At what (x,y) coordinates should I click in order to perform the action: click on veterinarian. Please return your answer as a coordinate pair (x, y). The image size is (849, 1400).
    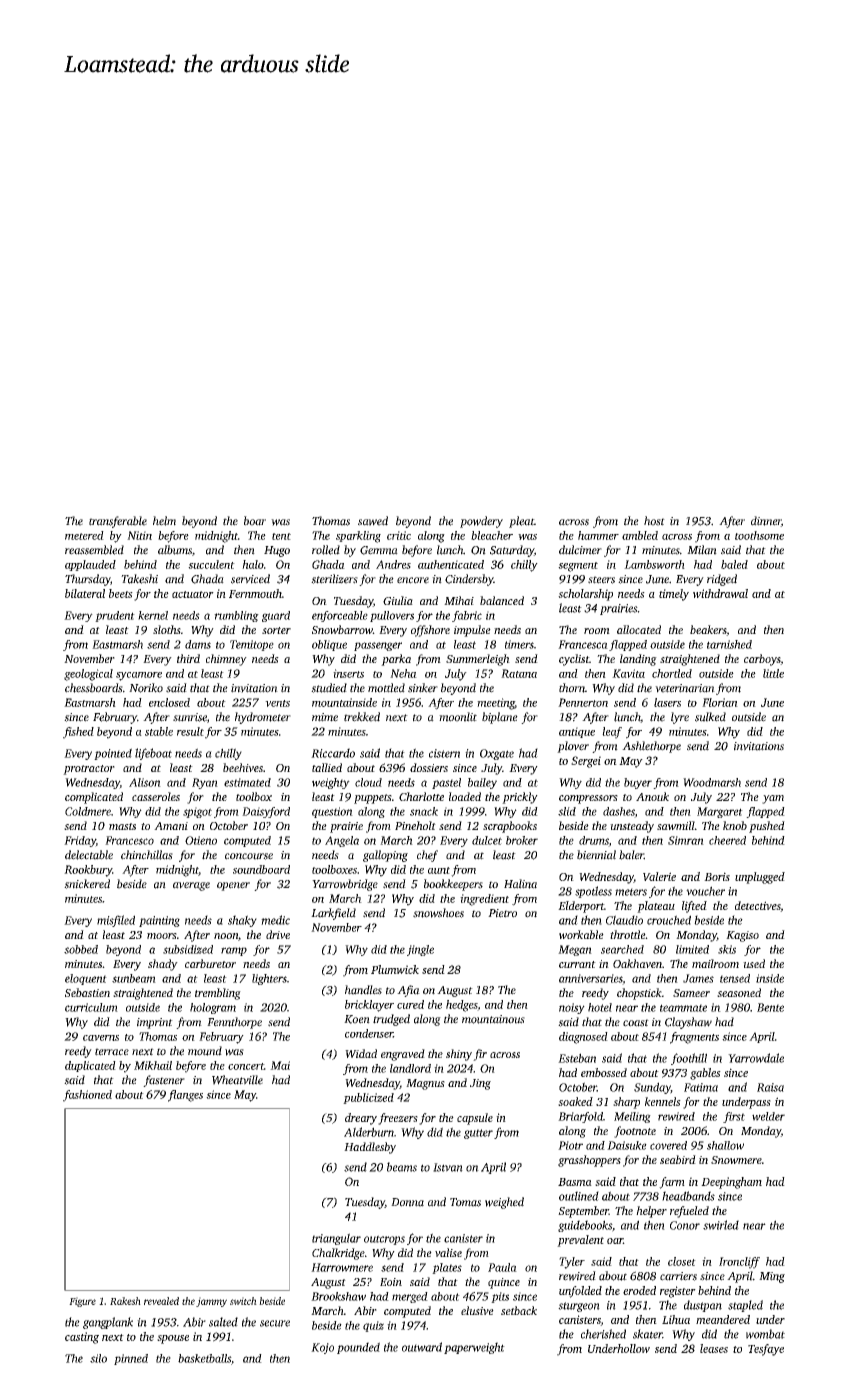
    Looking at the image, I should click on (685, 688).
